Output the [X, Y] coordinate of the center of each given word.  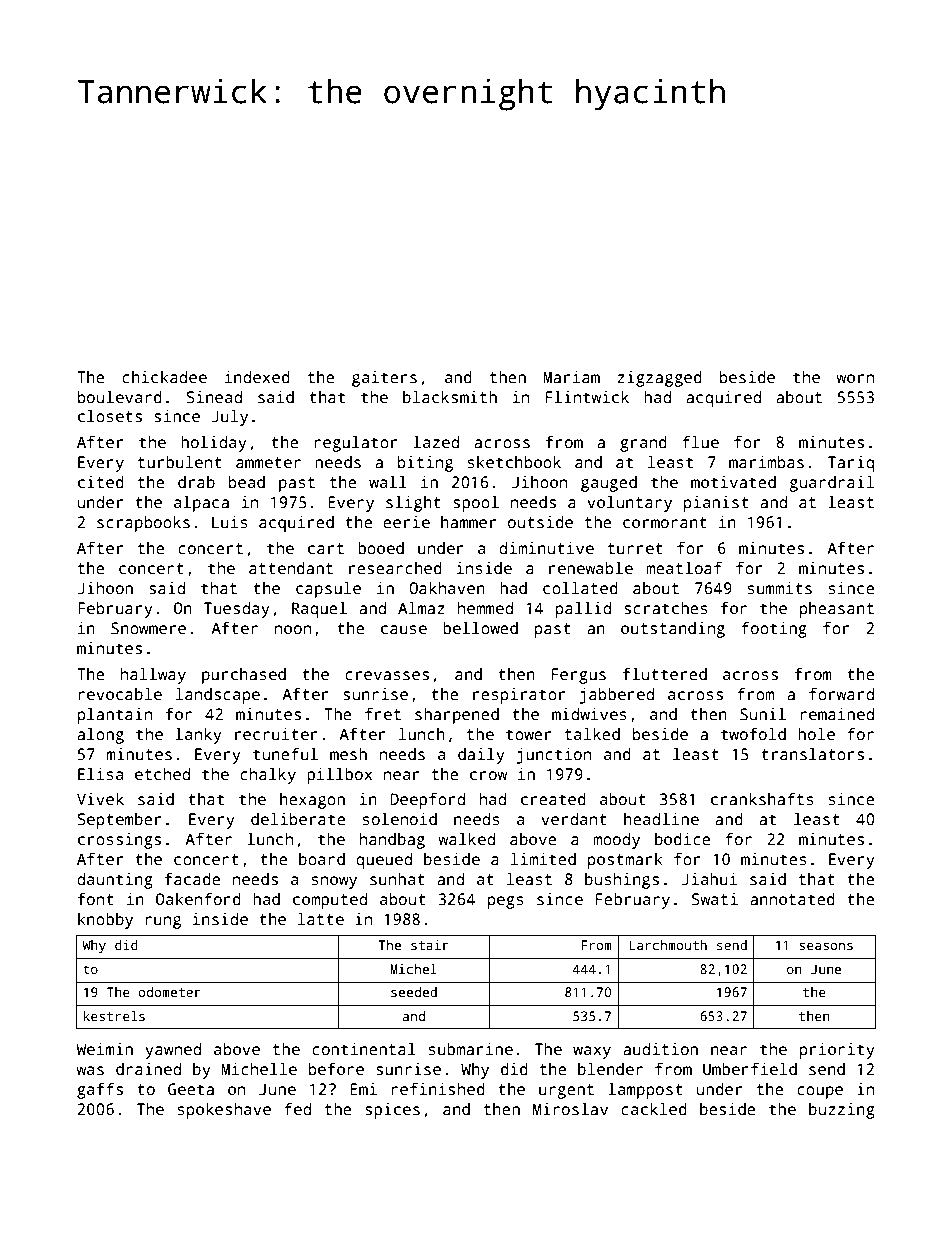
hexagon [312, 801]
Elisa [100, 774]
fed [297, 1109]
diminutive [546, 548]
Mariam [572, 377]
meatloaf [684, 567]
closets [110, 416]
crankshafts [762, 799]
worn [855, 378]
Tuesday [237, 610]
